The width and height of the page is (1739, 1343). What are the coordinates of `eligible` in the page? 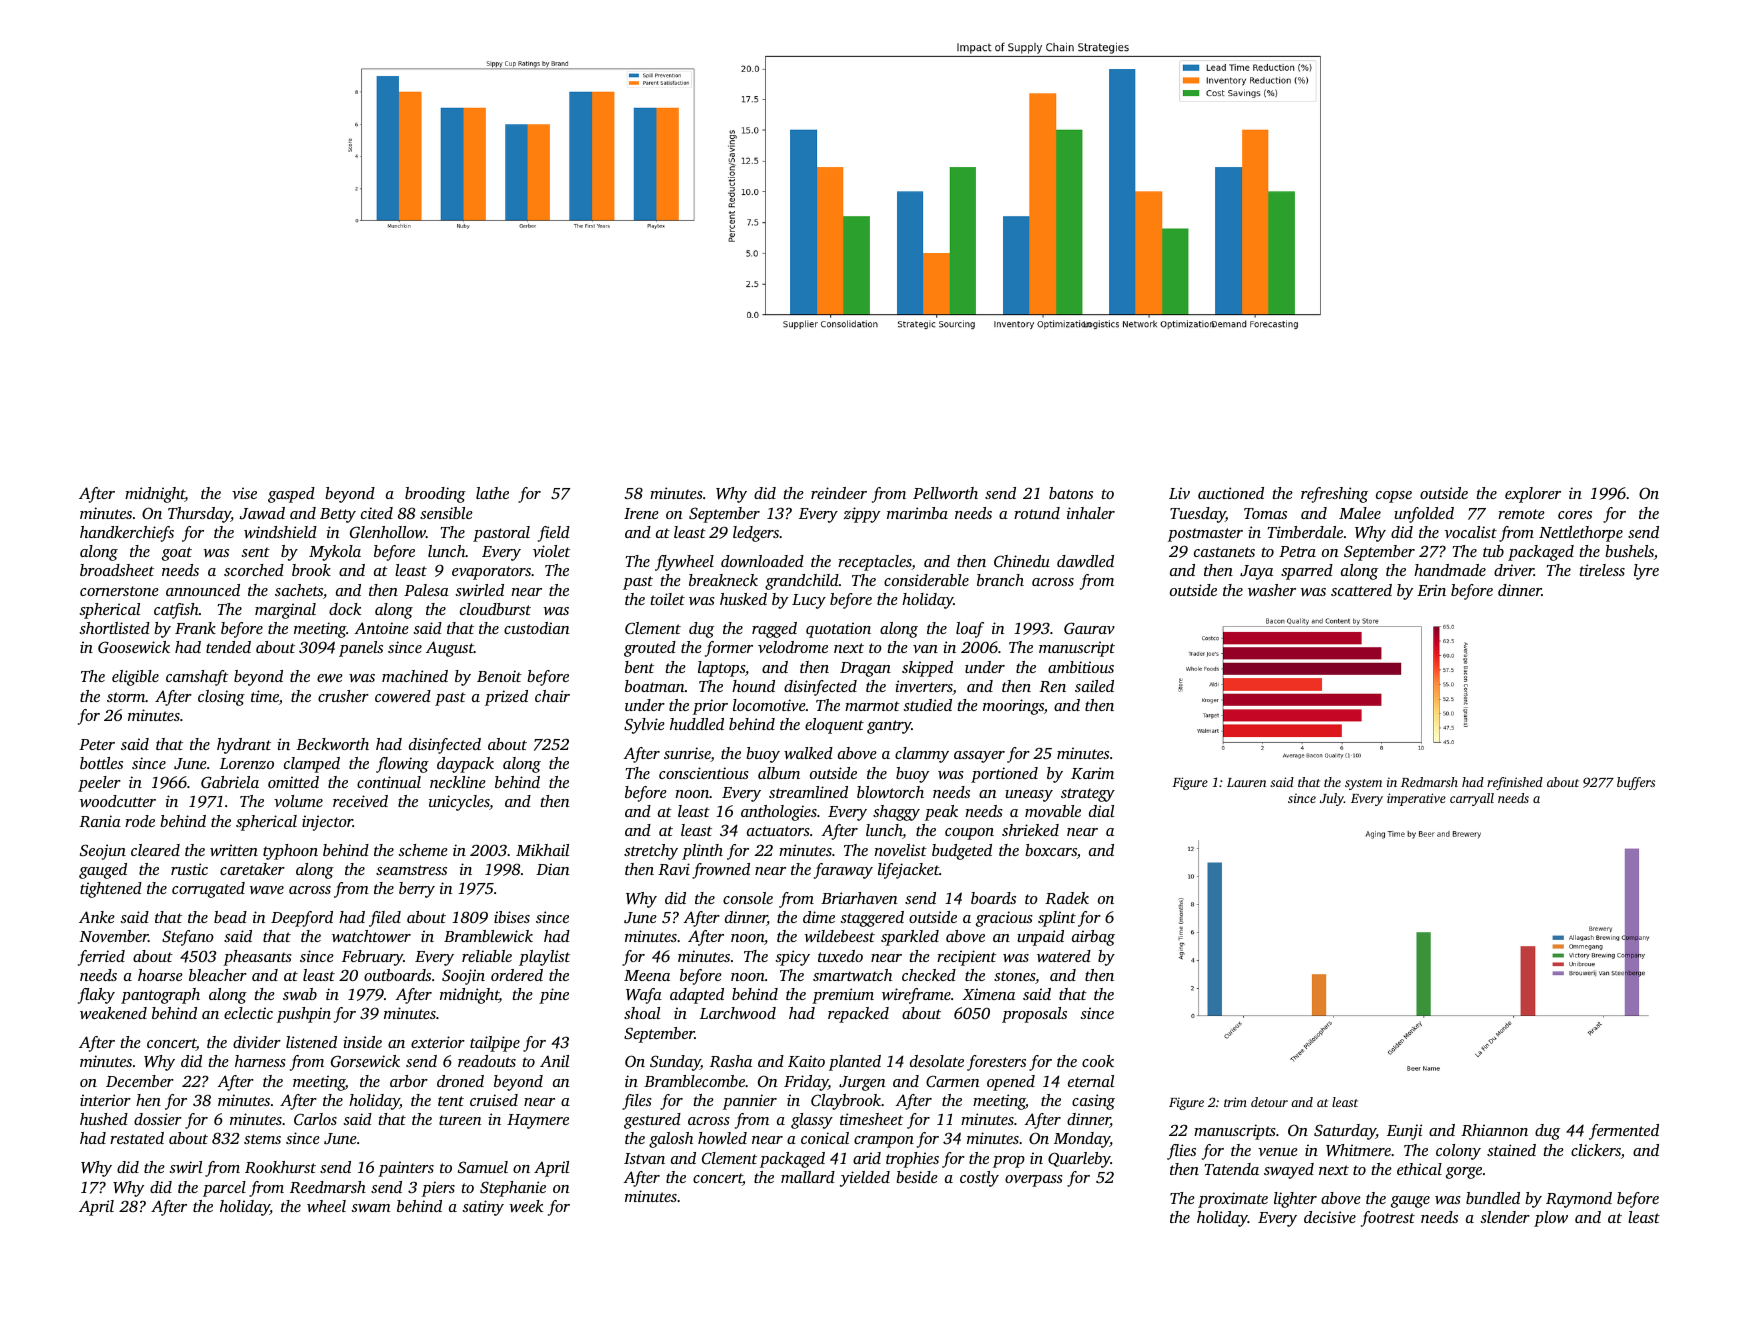 It's located at (135, 678).
